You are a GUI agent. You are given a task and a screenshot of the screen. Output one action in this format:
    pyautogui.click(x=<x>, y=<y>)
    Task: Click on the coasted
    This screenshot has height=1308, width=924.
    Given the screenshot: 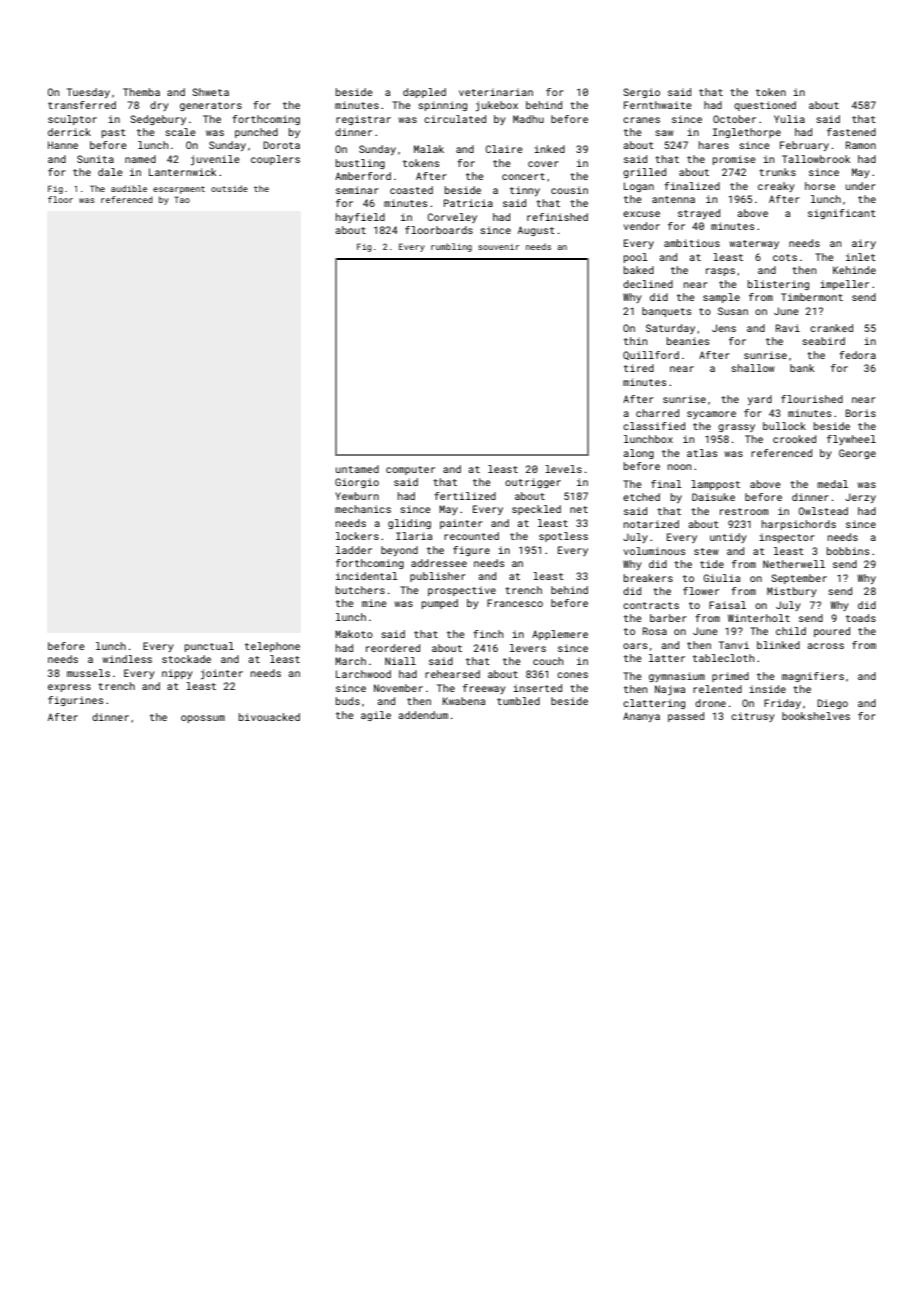 What is the action you would take?
    pyautogui.click(x=411, y=190)
